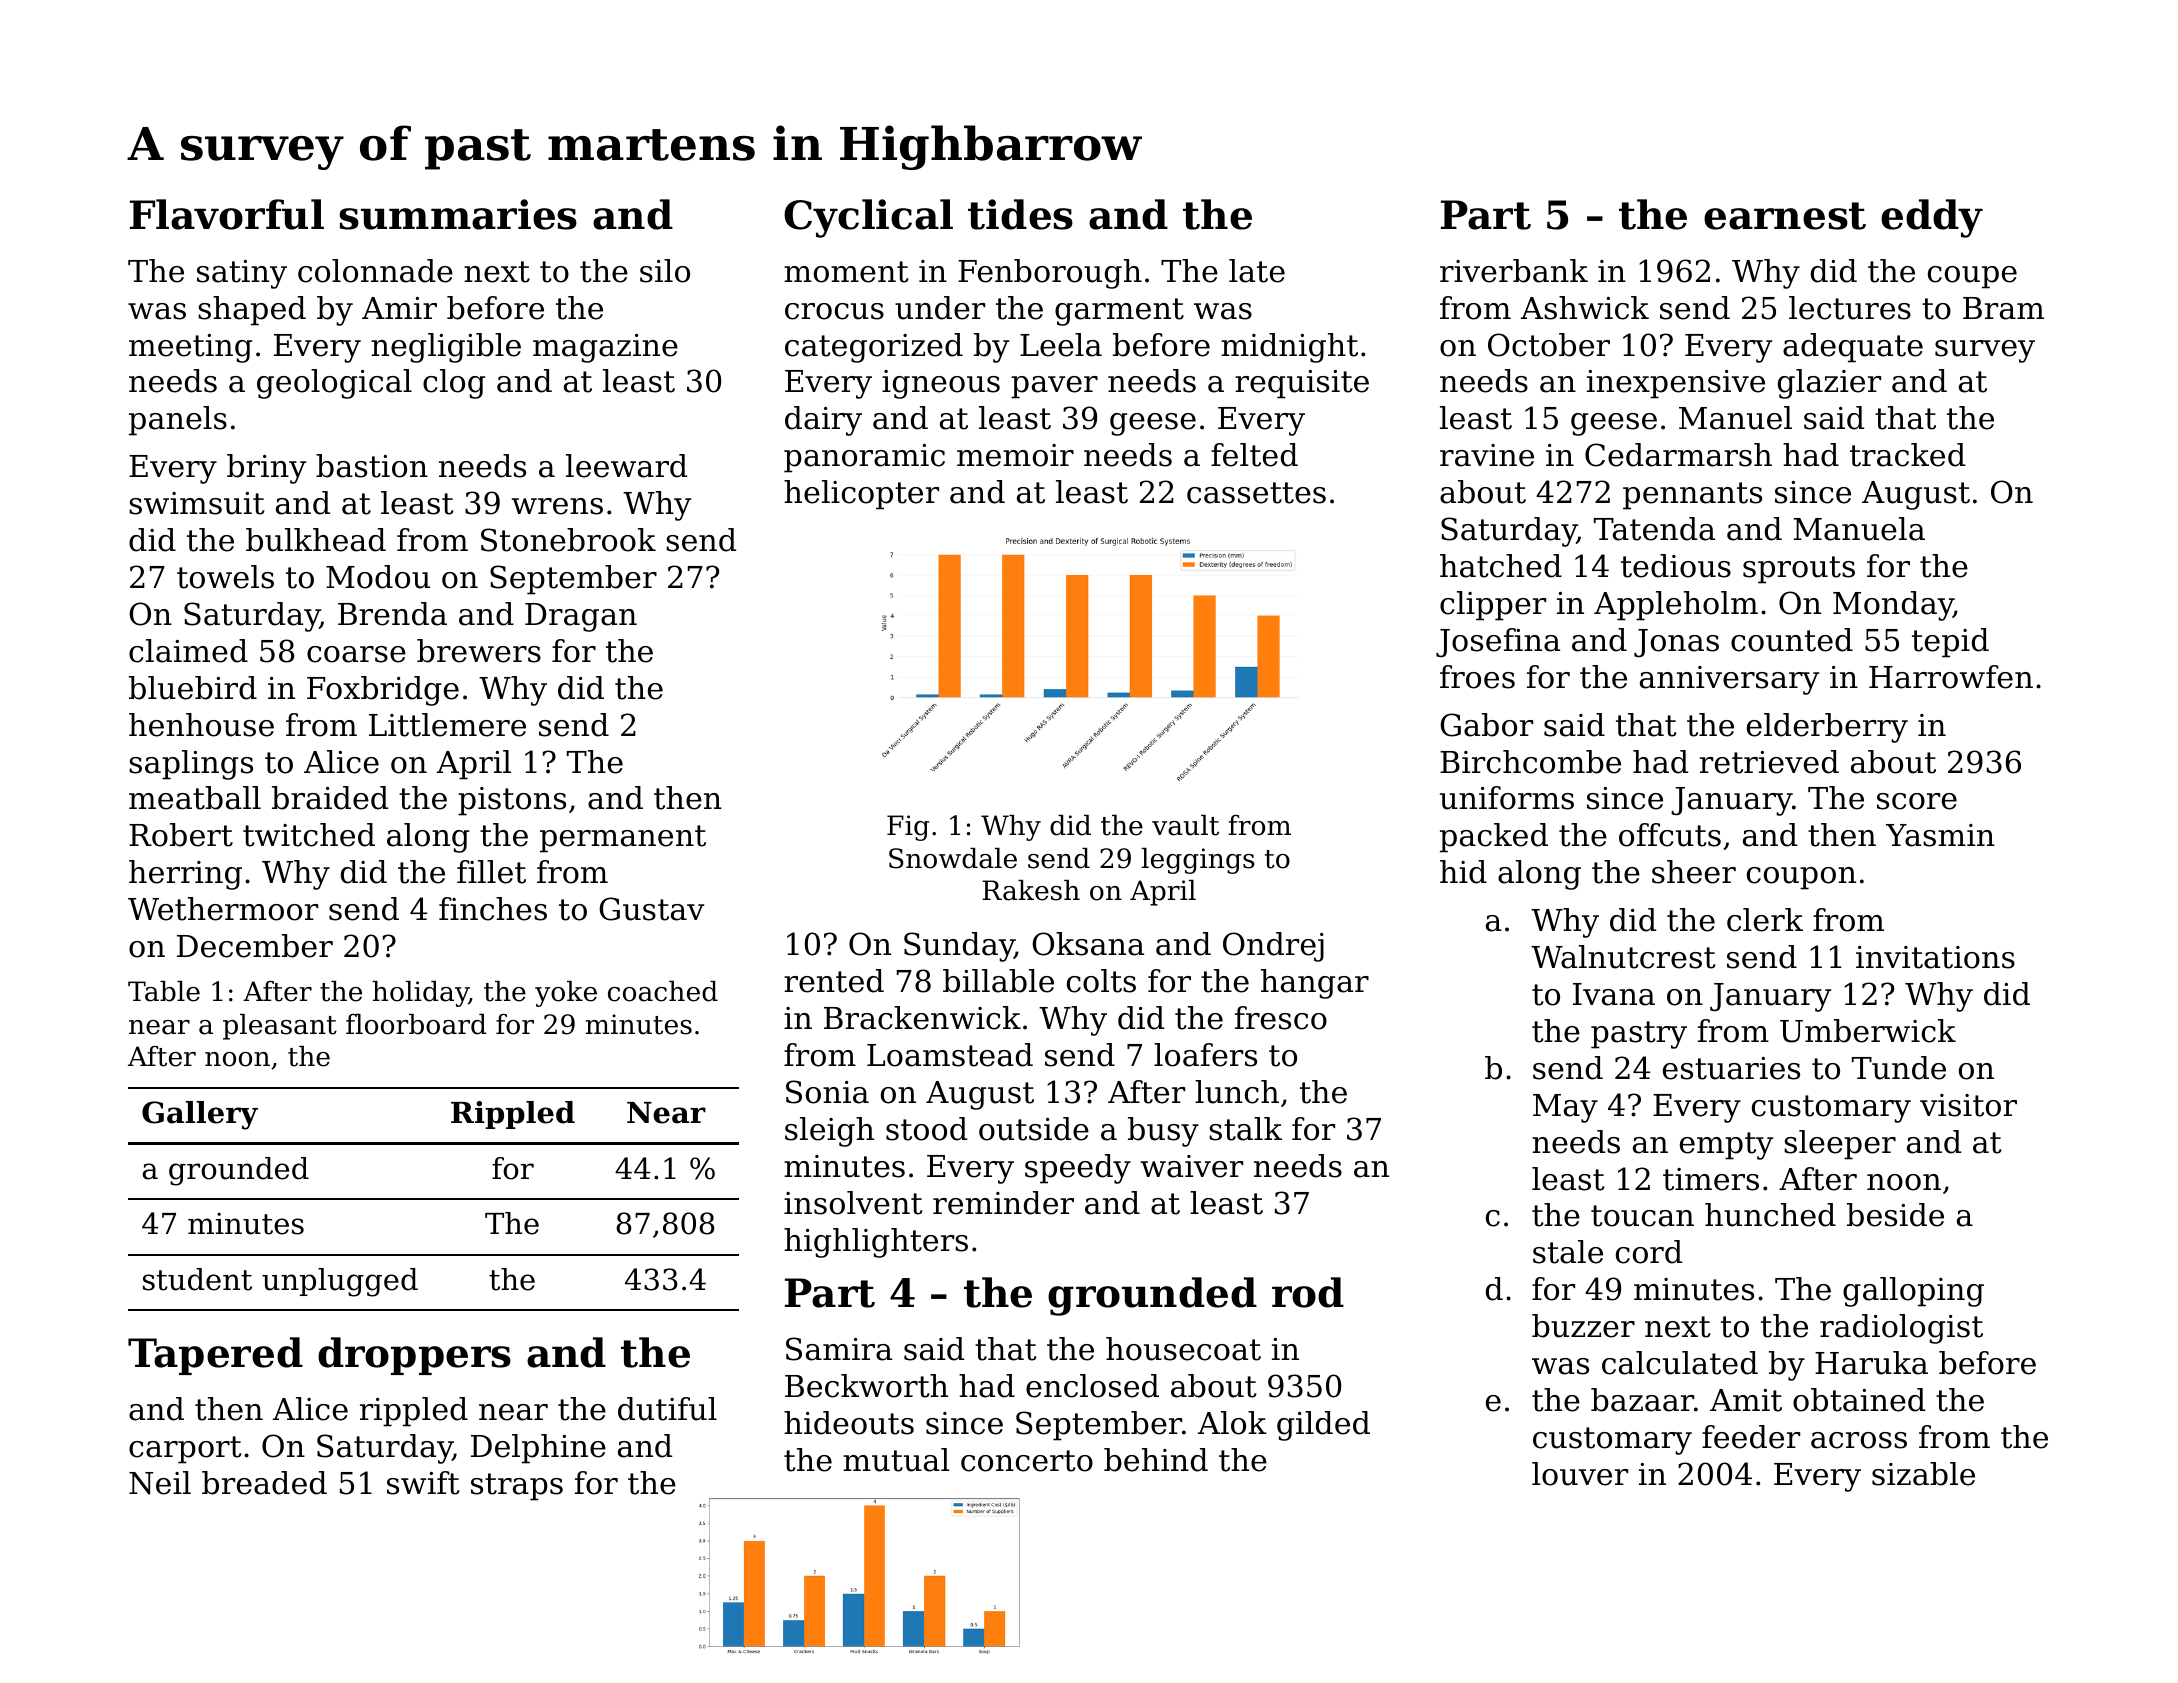  I want to click on hunched, so click(1770, 1215).
